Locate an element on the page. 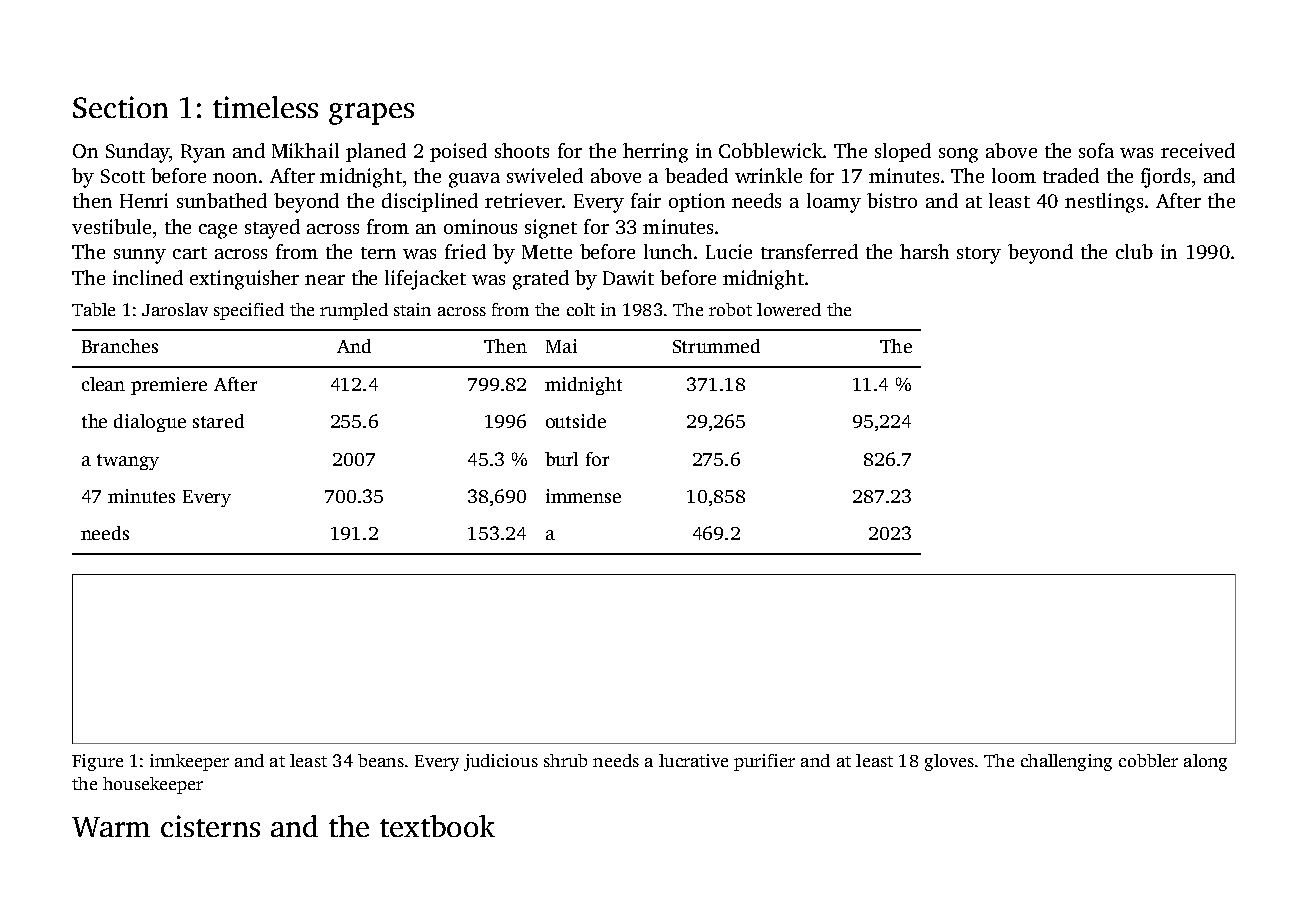  sofa is located at coordinates (1096, 150).
